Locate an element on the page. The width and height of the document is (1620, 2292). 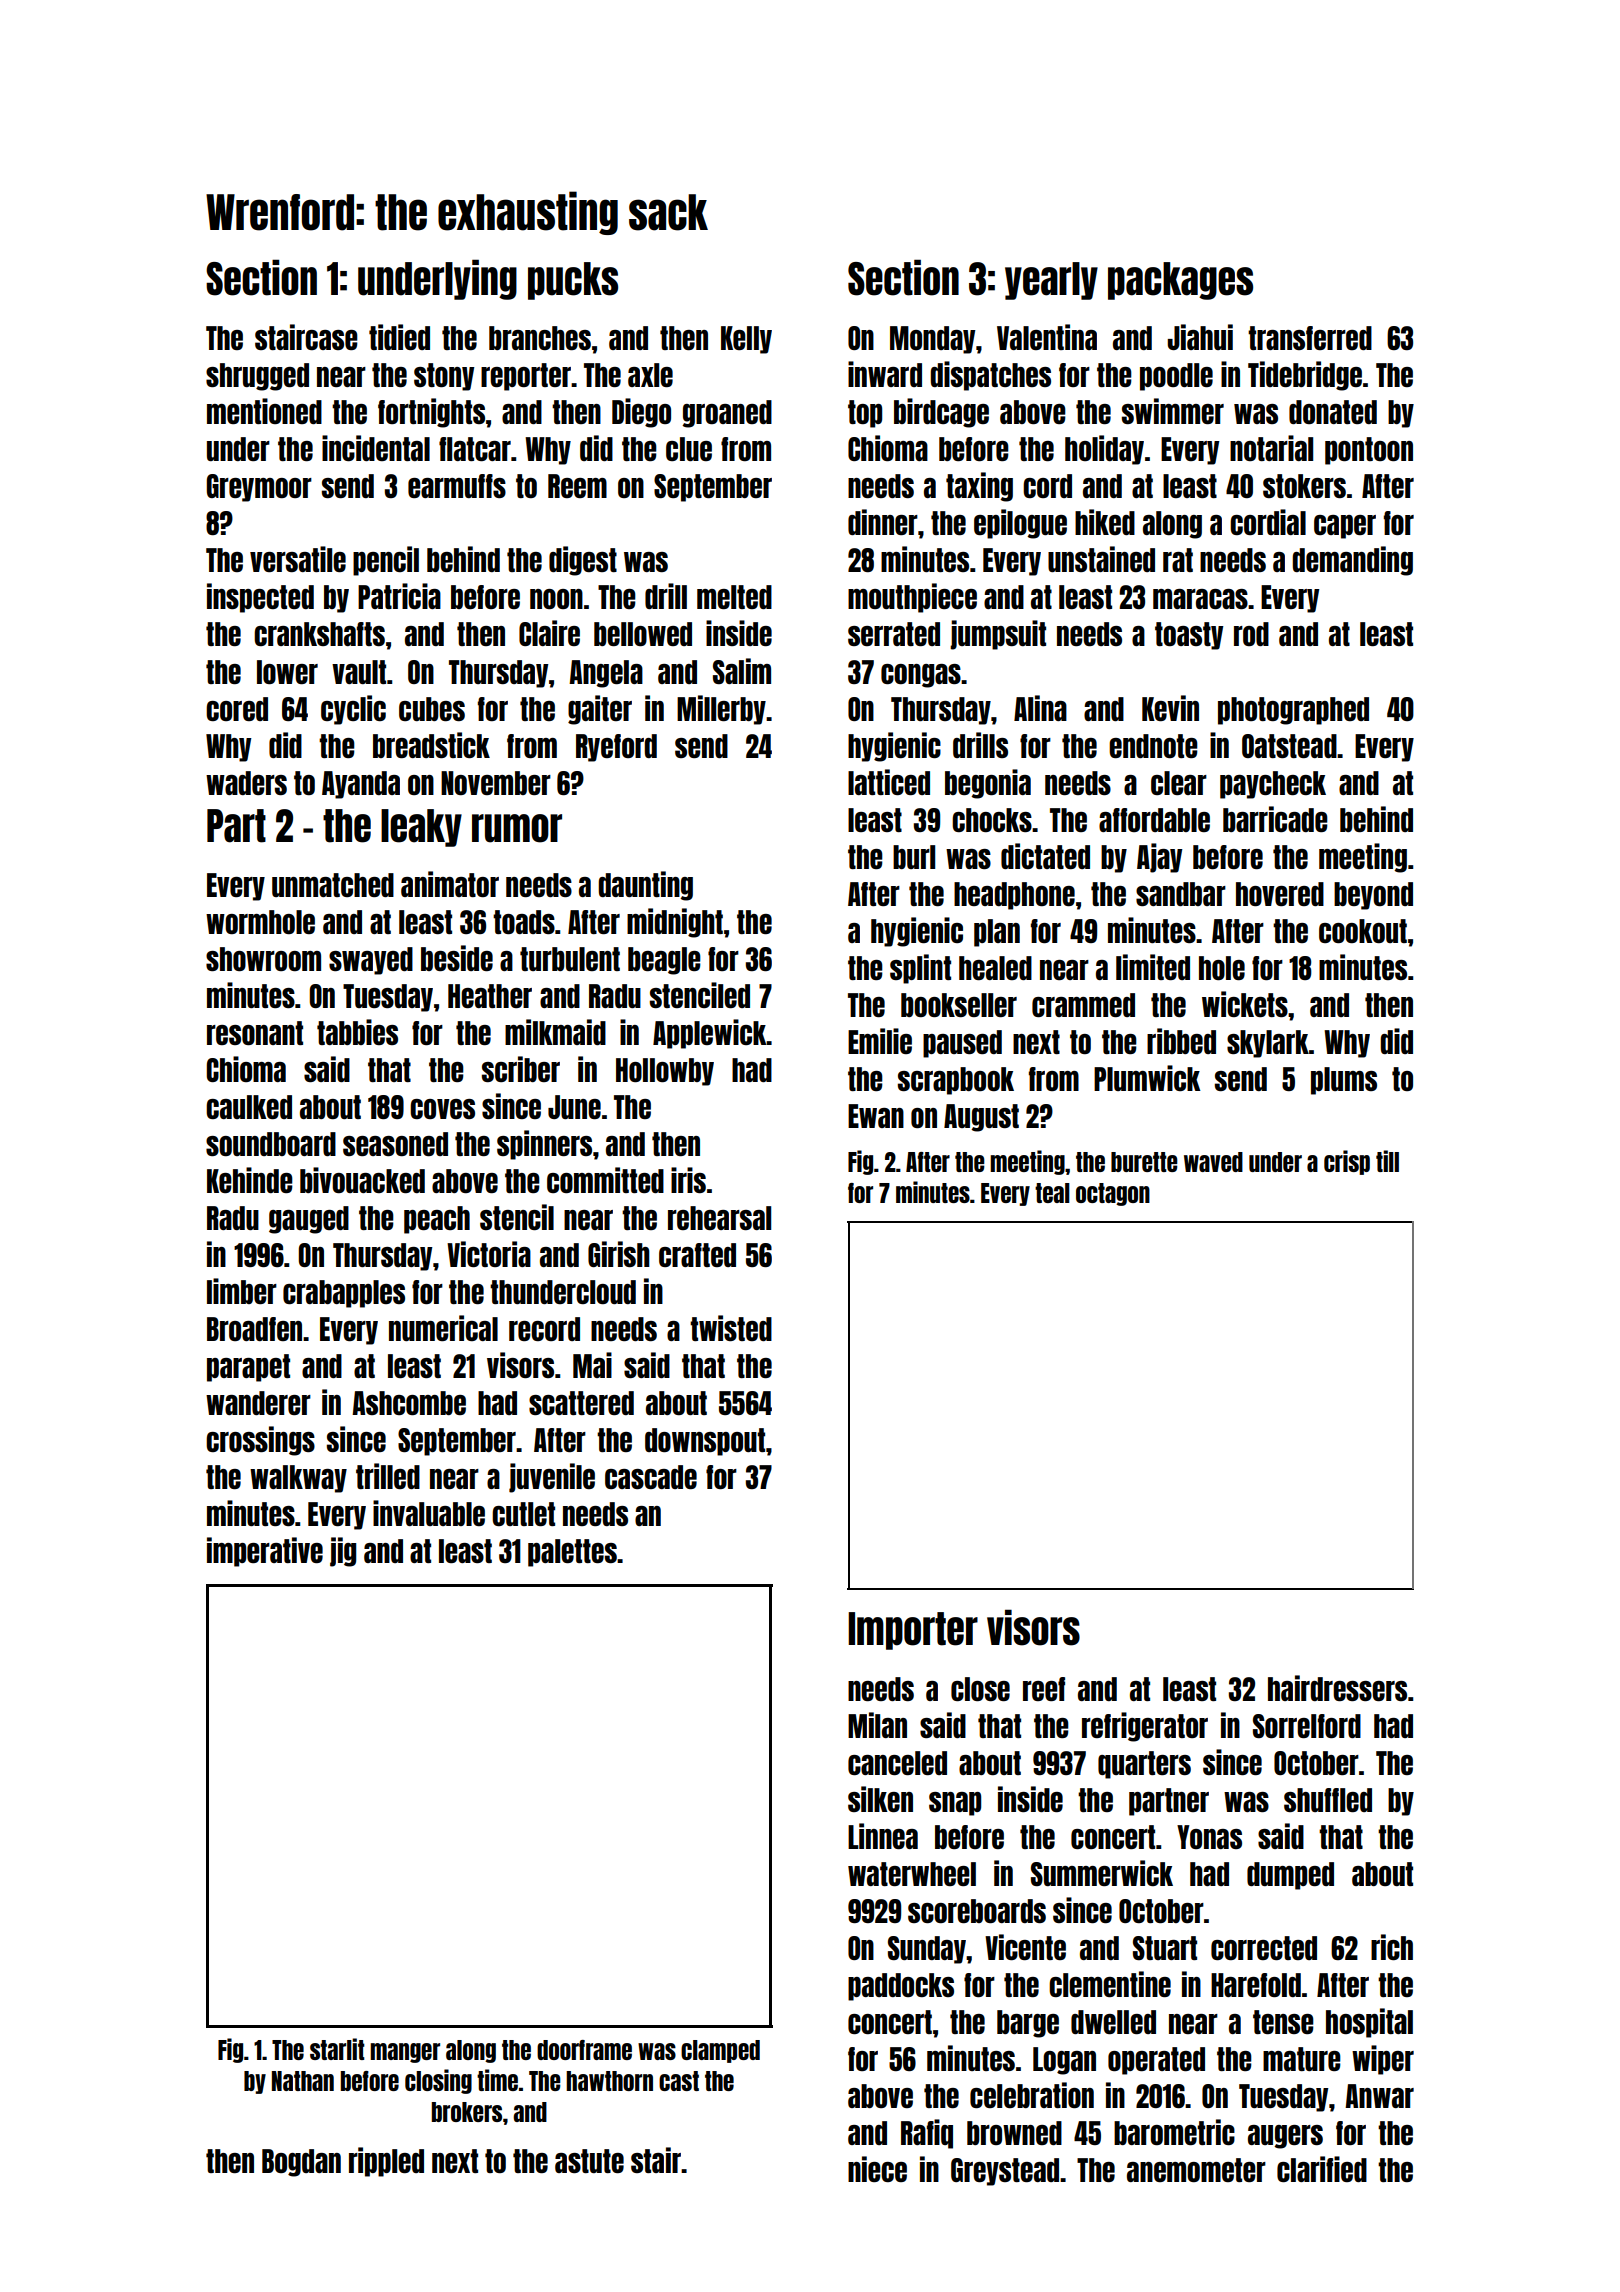
crabapples is located at coordinates (344, 1294).
